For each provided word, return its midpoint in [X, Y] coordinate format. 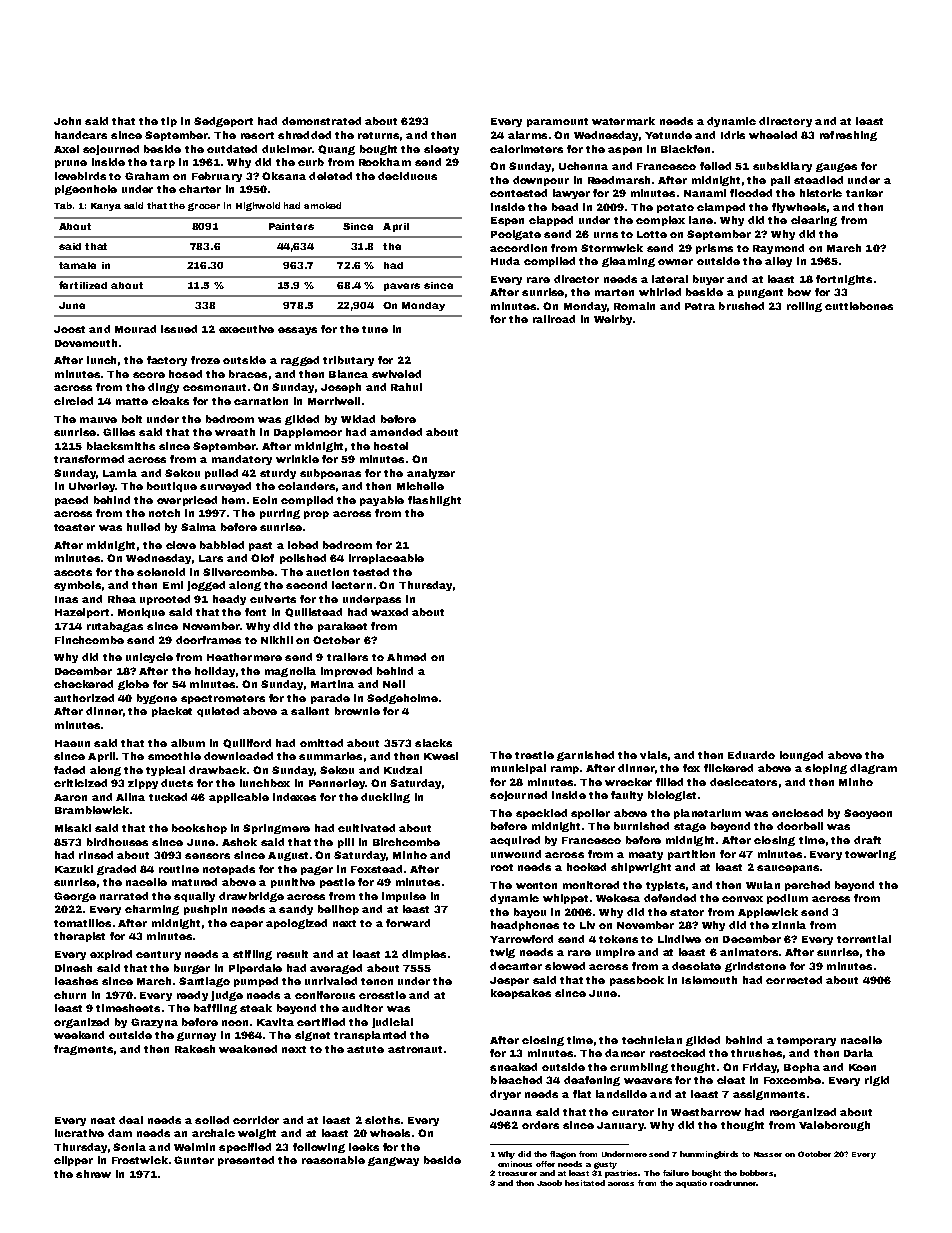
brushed [741, 306]
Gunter [194, 1160]
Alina [130, 797]
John [67, 121]
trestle [534, 755]
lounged [801, 756]
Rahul [406, 387]
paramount [557, 122]
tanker [864, 193]
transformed [89, 459]
